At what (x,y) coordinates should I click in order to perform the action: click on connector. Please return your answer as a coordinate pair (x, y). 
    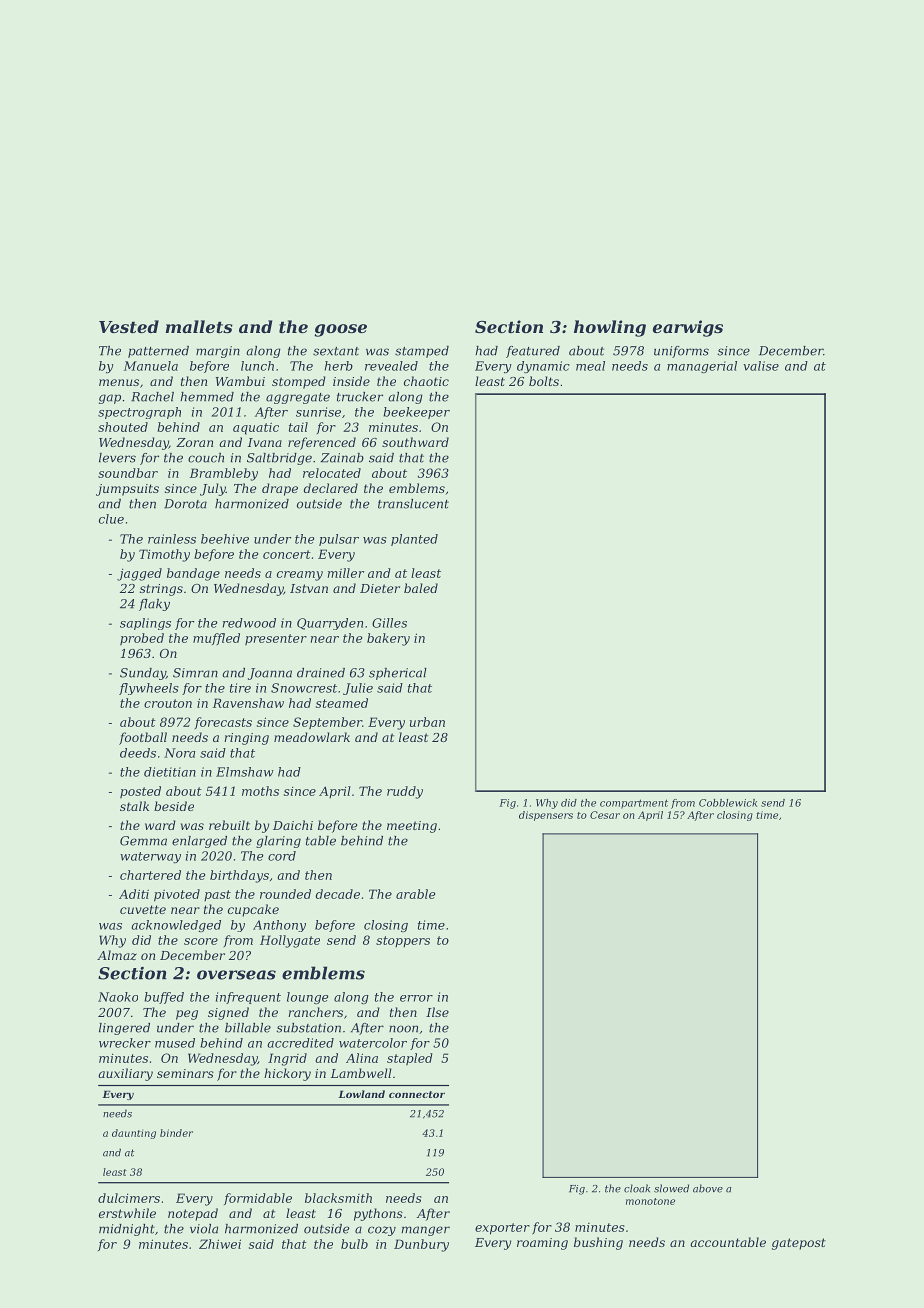
    Looking at the image, I should click on (417, 1094).
